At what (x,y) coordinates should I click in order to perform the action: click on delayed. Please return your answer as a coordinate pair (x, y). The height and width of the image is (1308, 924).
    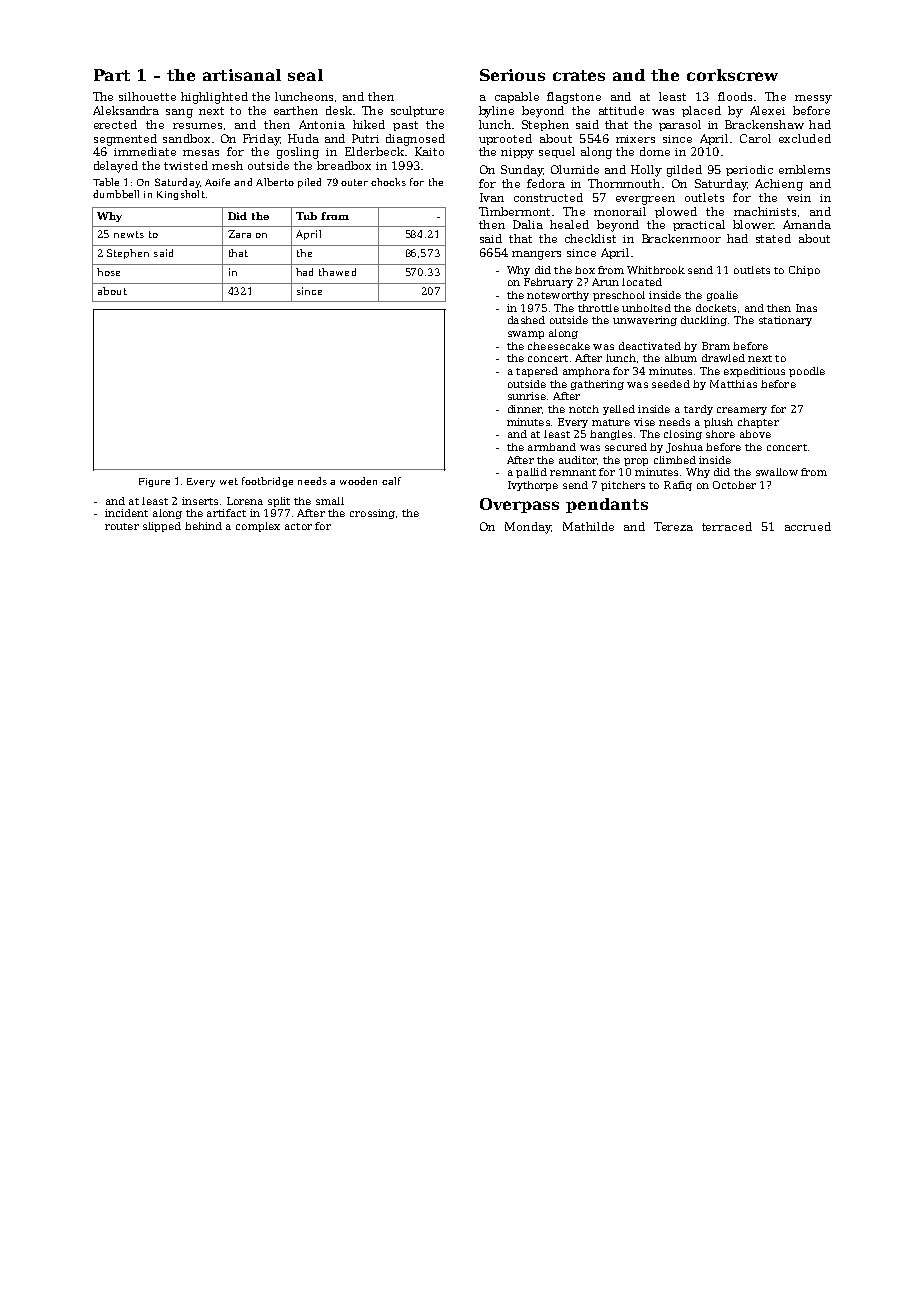
    Looking at the image, I should click on (116, 167).
